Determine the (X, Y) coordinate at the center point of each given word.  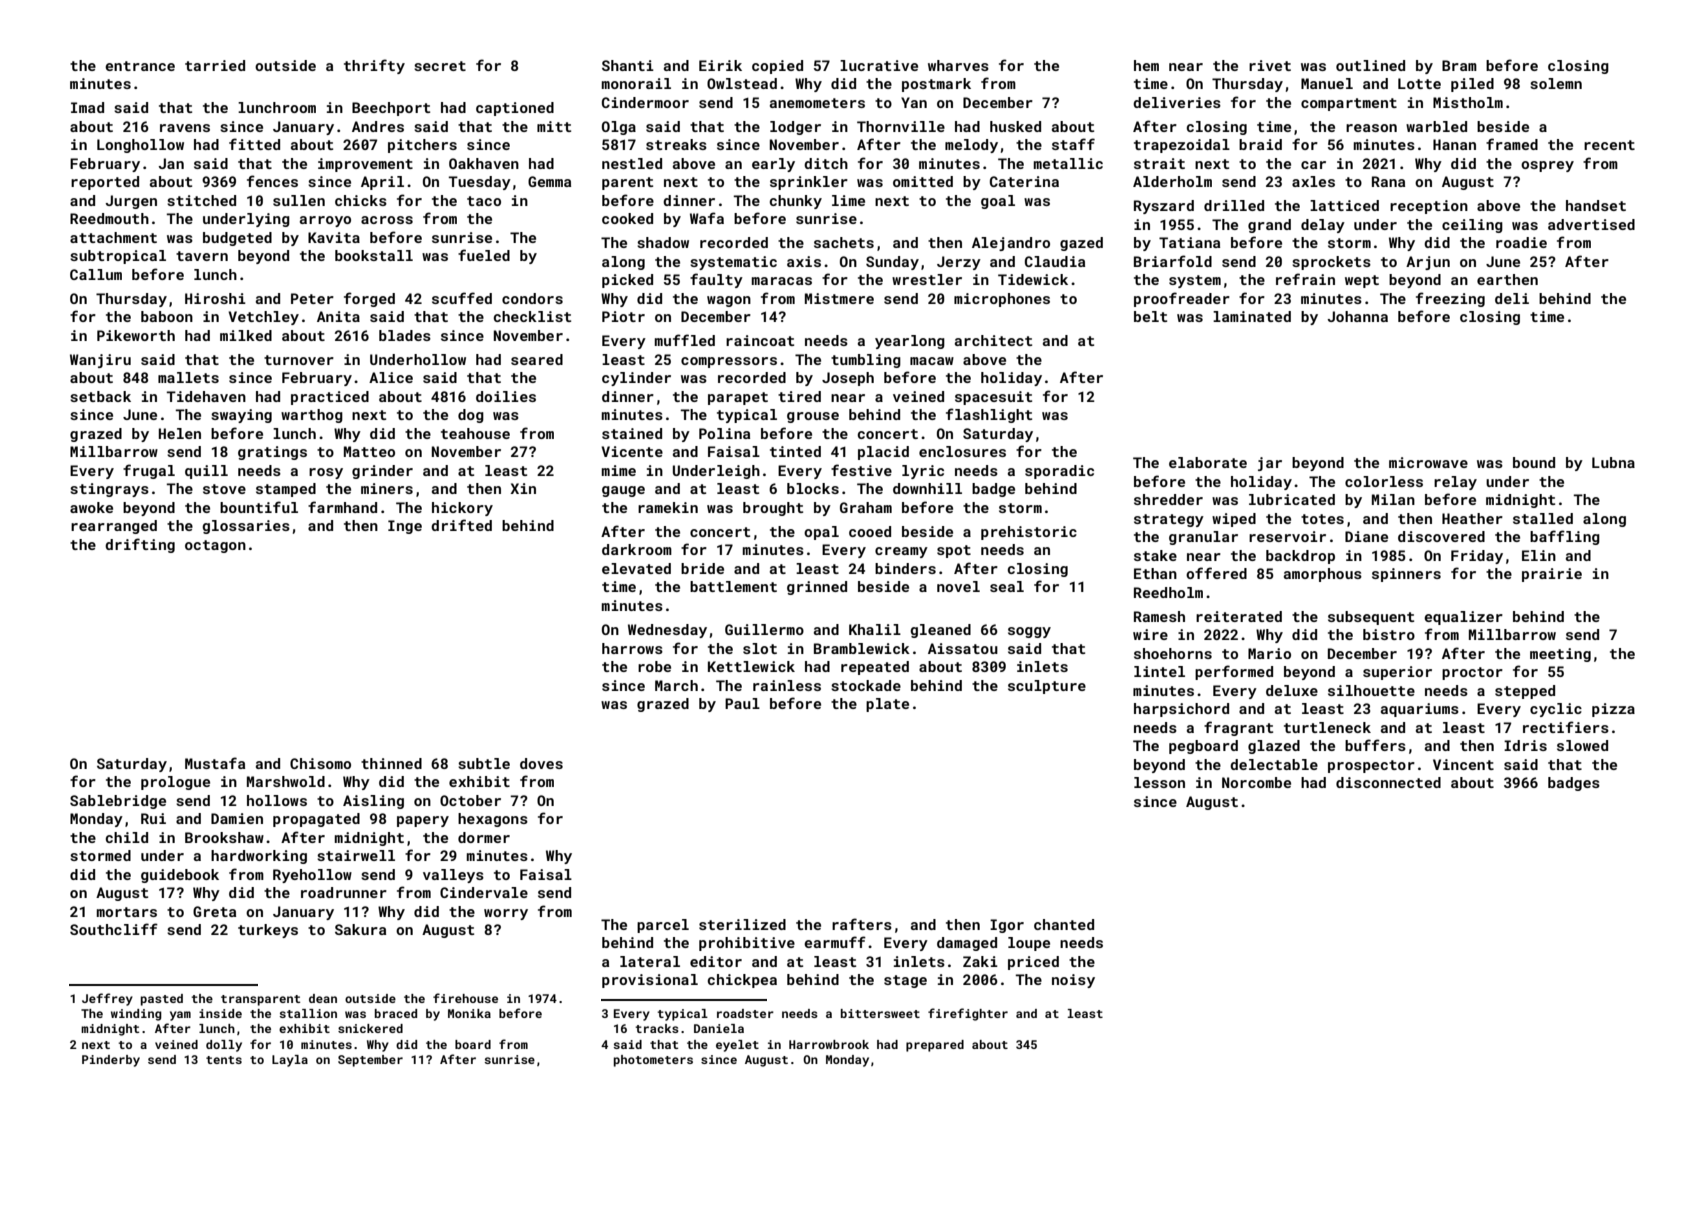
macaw (932, 361)
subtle (484, 763)
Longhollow (140, 146)
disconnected (1388, 782)
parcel (663, 926)
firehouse (465, 998)
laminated (1252, 316)
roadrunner (344, 892)
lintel (1159, 671)
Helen (180, 433)
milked (246, 335)
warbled (1436, 126)
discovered (1441, 536)
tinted (795, 451)
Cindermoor (645, 102)
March (676, 685)
